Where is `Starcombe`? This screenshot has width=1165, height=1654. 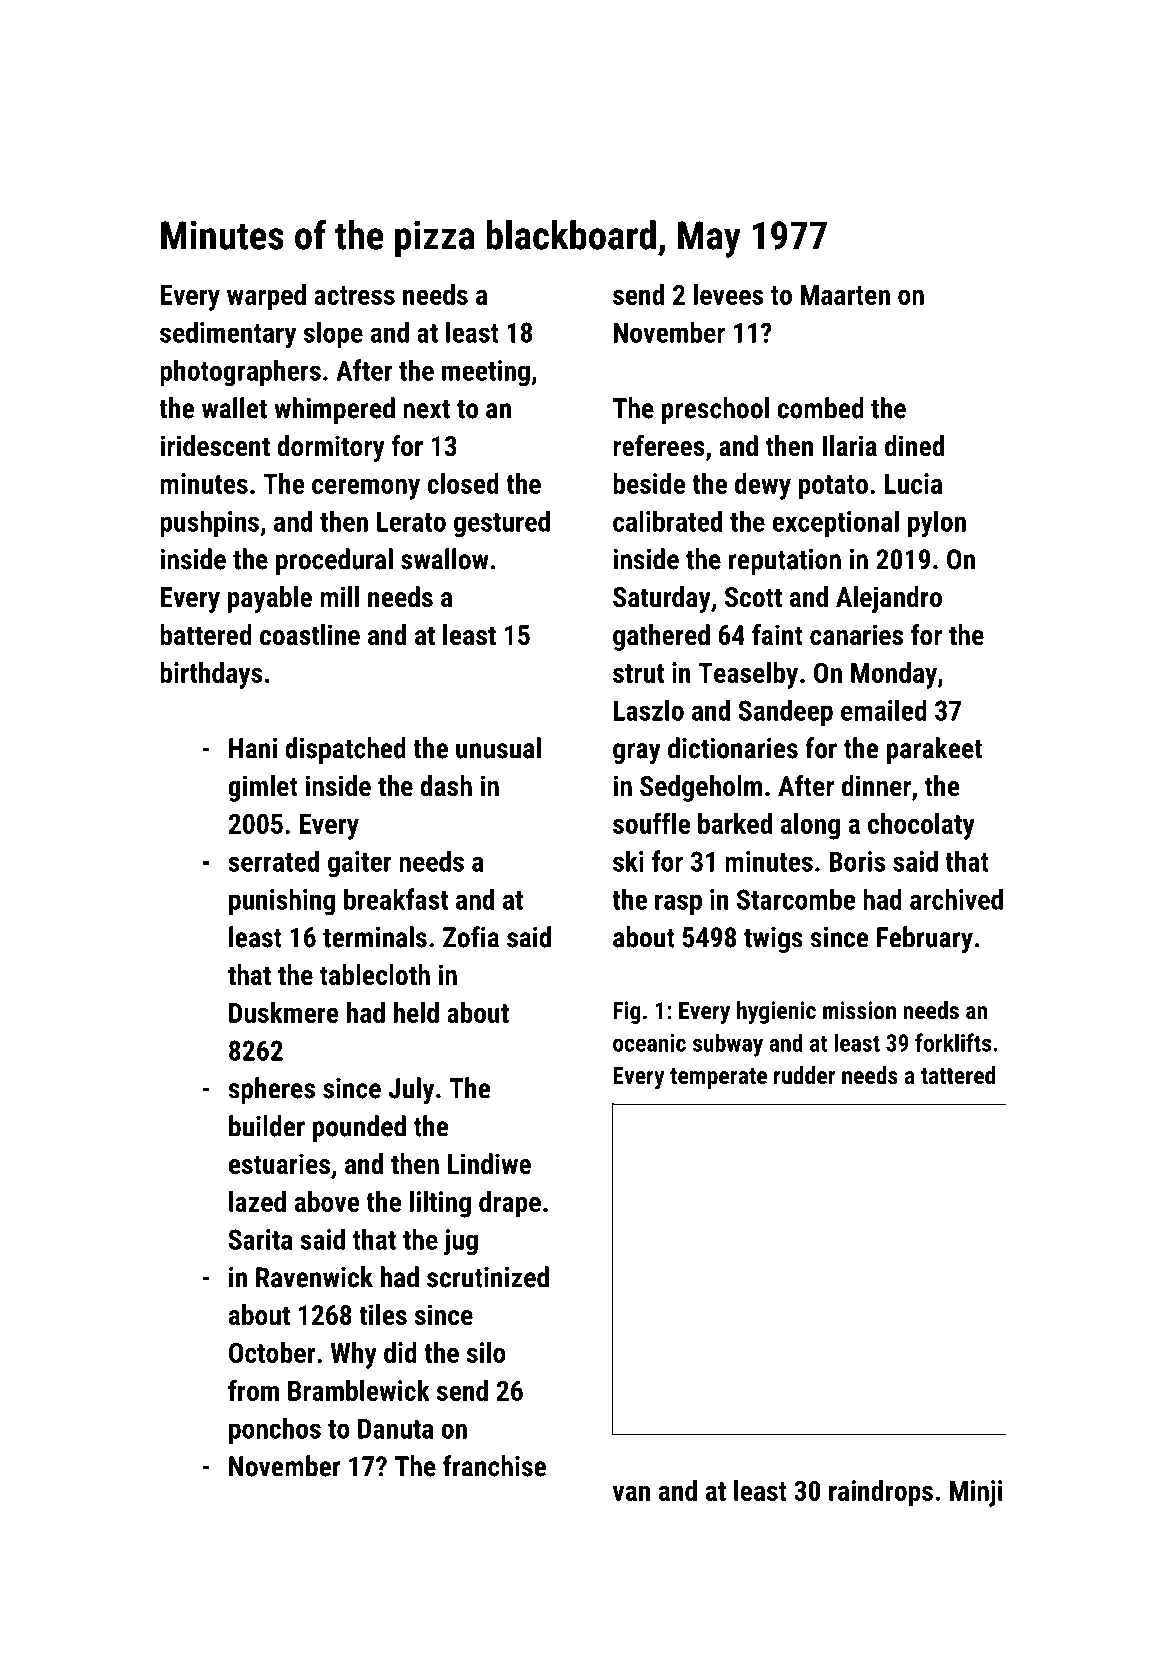
Starcombe is located at coordinates (796, 899).
